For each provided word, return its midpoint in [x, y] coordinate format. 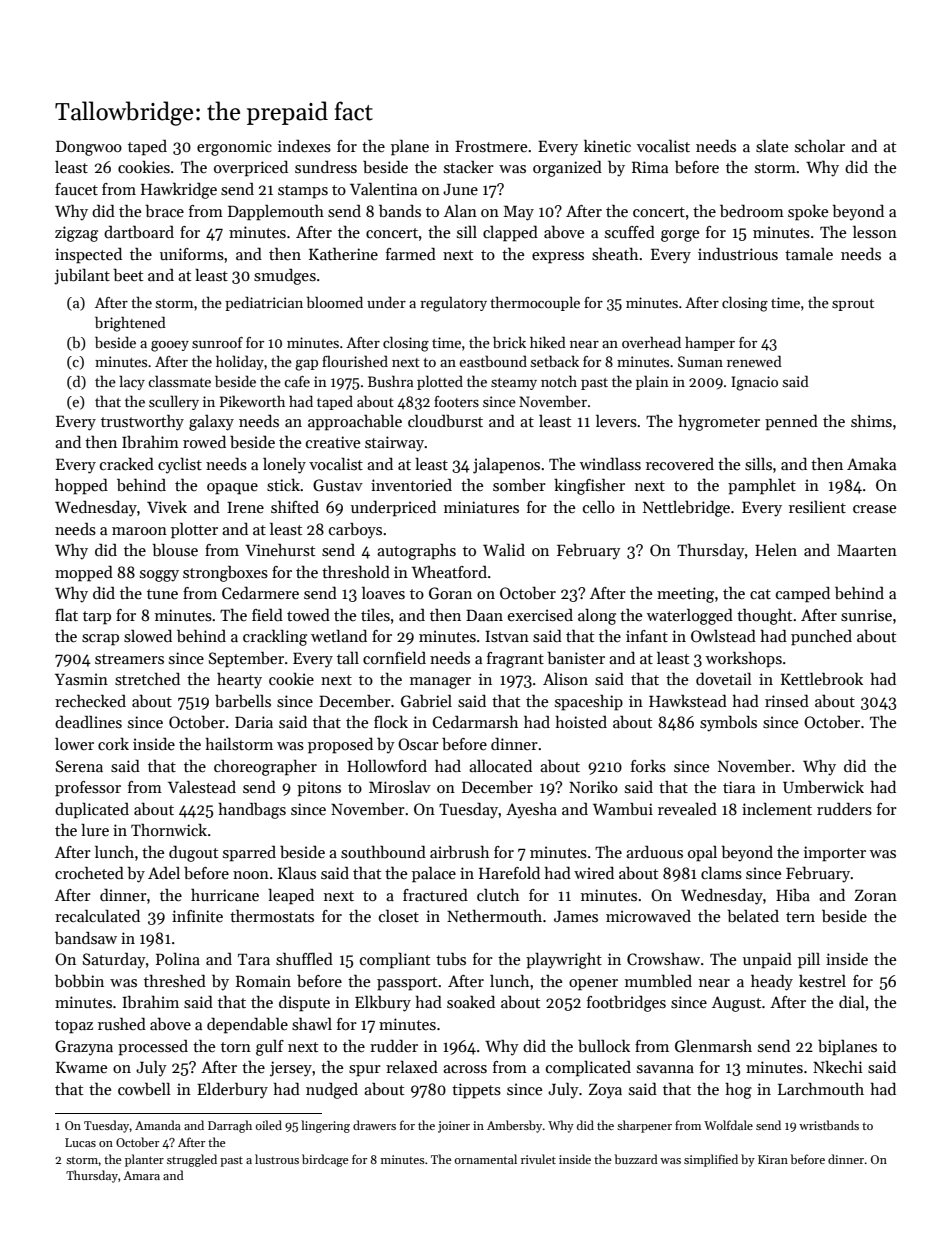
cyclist [180, 466]
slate [772, 146]
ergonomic [234, 148]
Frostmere [491, 146]
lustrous [277, 1159]
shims [871, 421]
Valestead [202, 787]
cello [599, 507]
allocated [500, 765]
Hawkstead [688, 701]
